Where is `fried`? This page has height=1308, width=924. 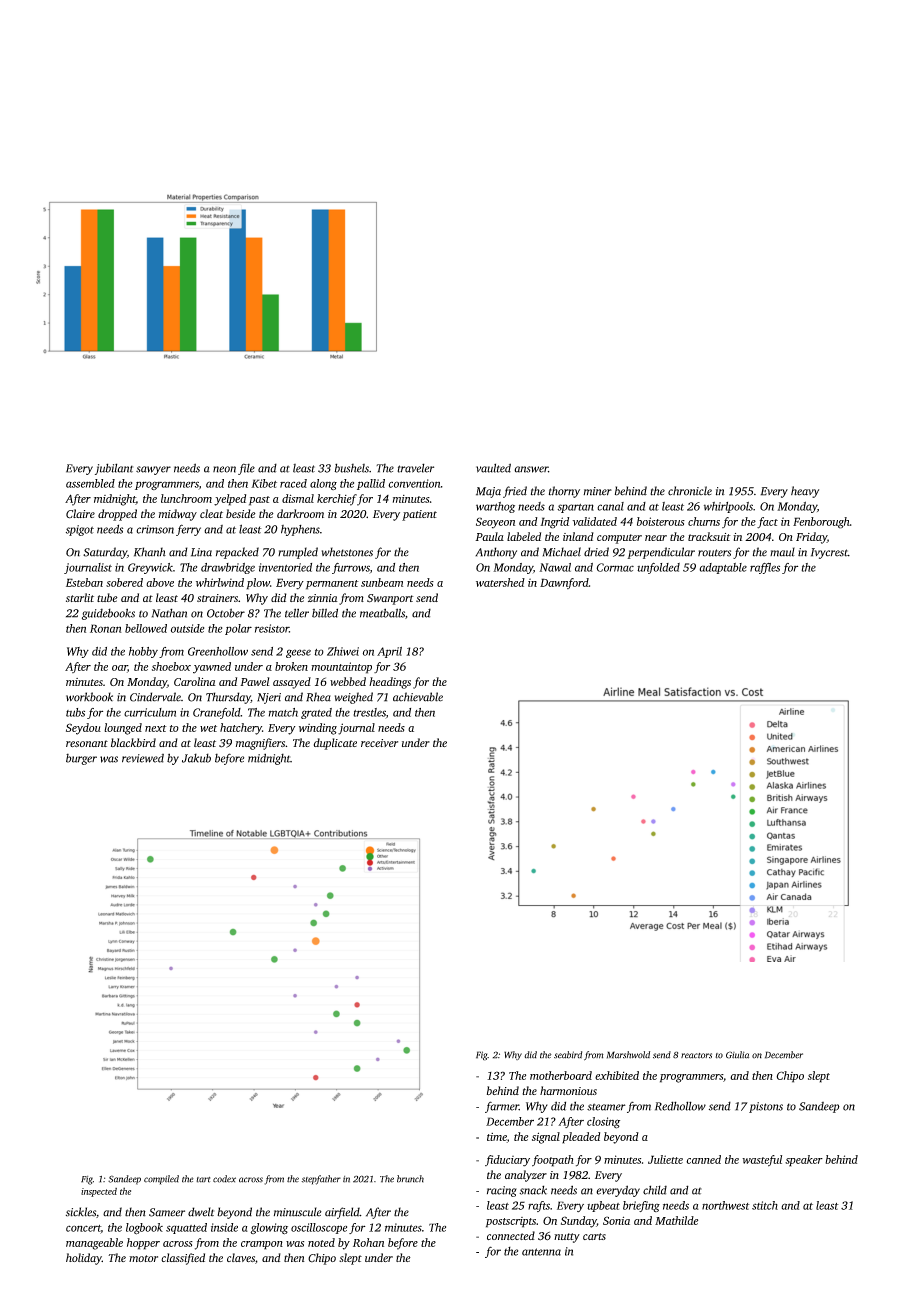 fried is located at coordinates (515, 492).
